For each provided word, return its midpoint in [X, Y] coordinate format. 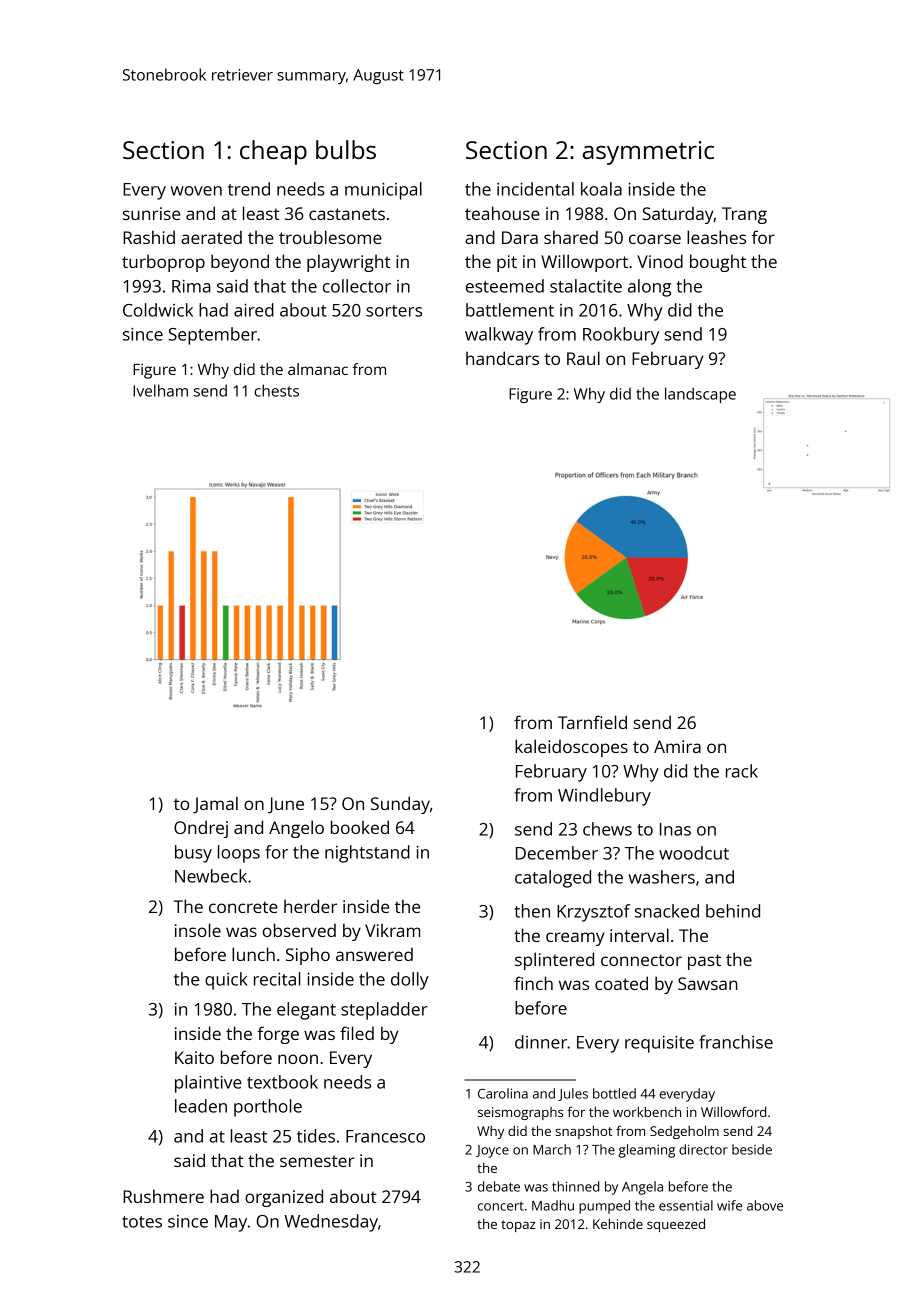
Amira [677, 746]
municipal [383, 191]
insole [198, 930]
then [532, 911]
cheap [273, 152]
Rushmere [163, 1196]
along [649, 288]
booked [360, 827]
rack [742, 771]
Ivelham [160, 390]
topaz [518, 1226]
